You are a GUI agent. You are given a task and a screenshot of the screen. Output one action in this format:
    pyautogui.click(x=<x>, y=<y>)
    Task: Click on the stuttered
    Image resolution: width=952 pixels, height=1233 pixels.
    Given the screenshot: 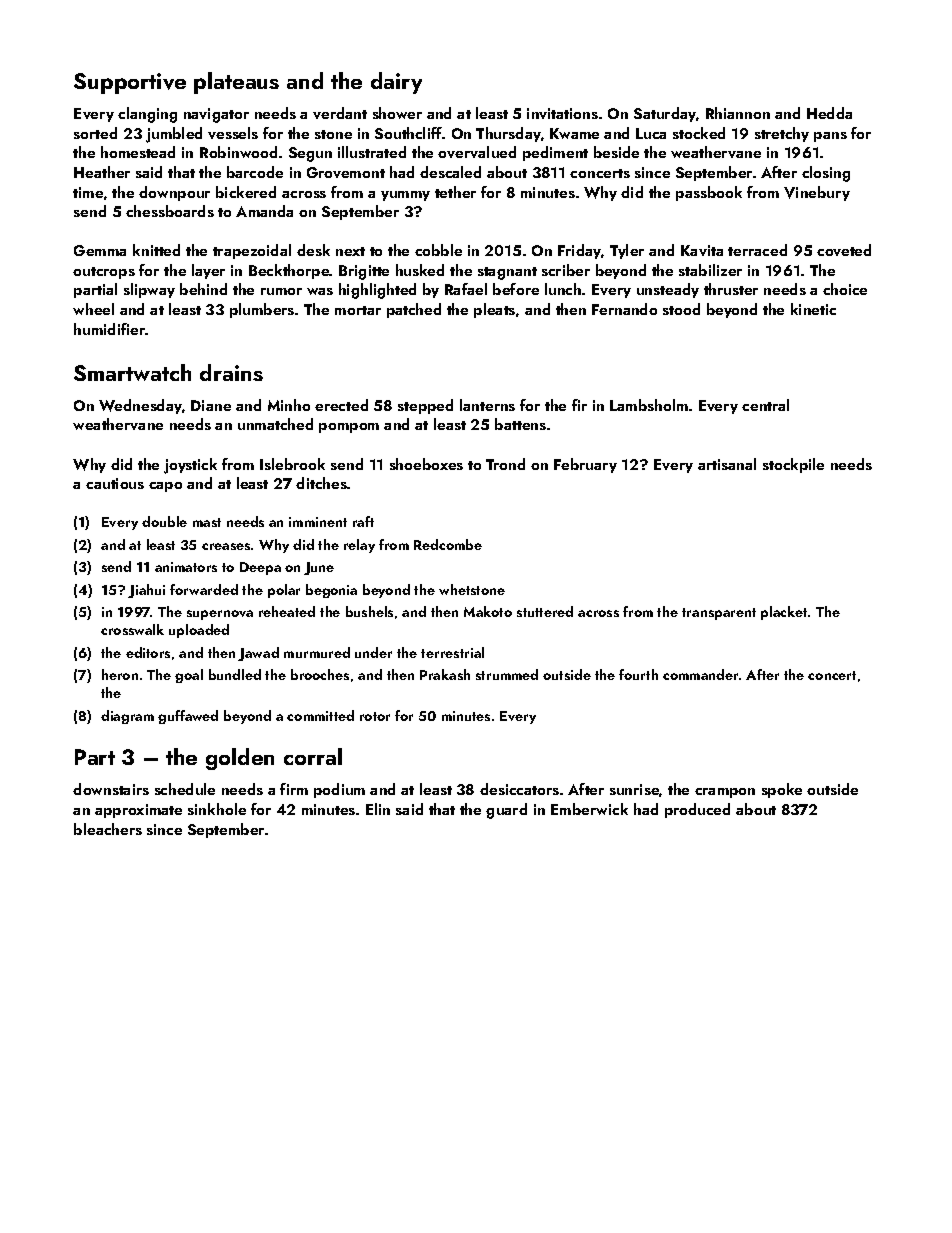 What is the action you would take?
    pyautogui.click(x=545, y=611)
